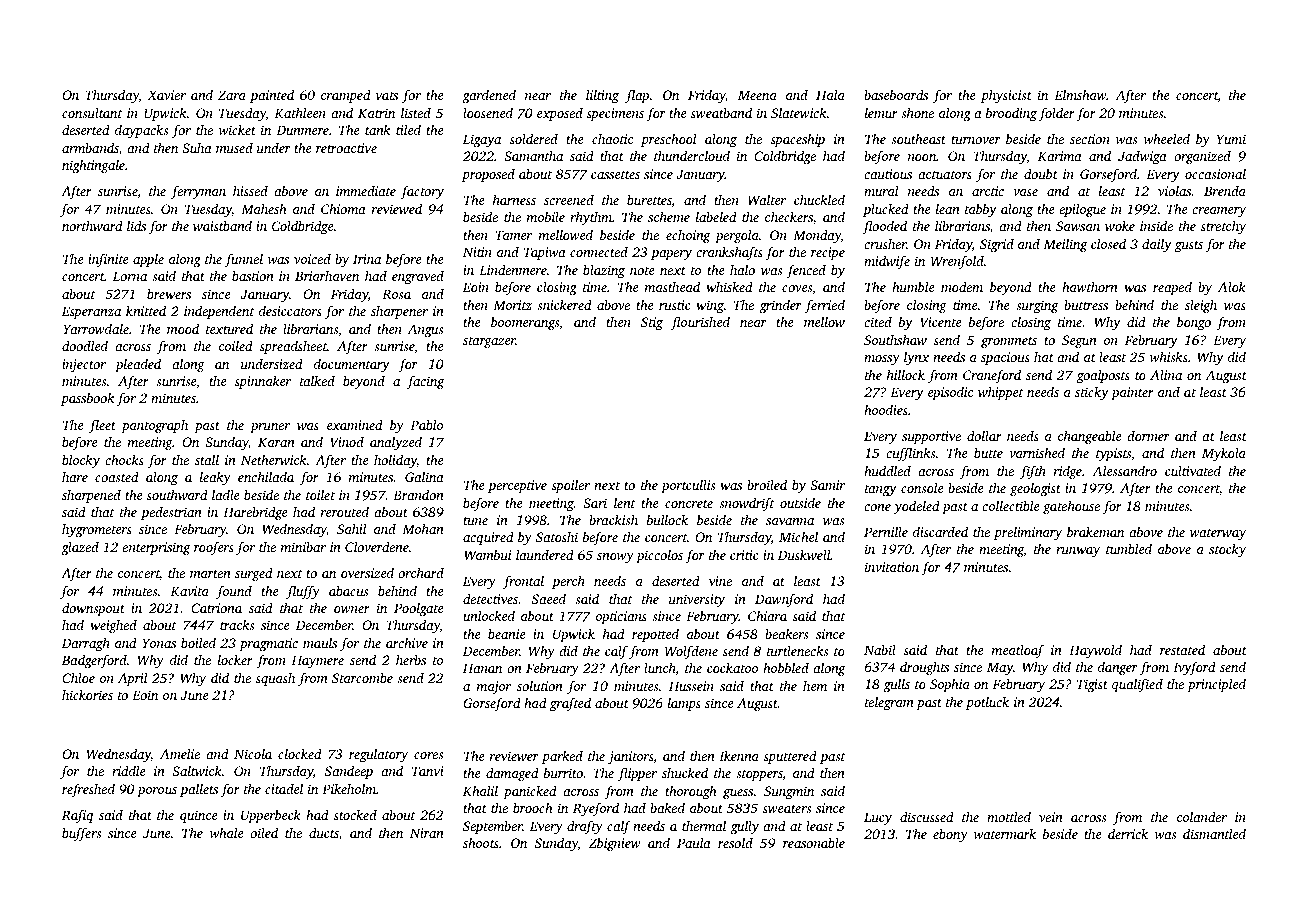 Image resolution: width=1308 pixels, height=924 pixels. Describe the element at coordinates (317, 380) in the screenshot. I see `talked` at that location.
